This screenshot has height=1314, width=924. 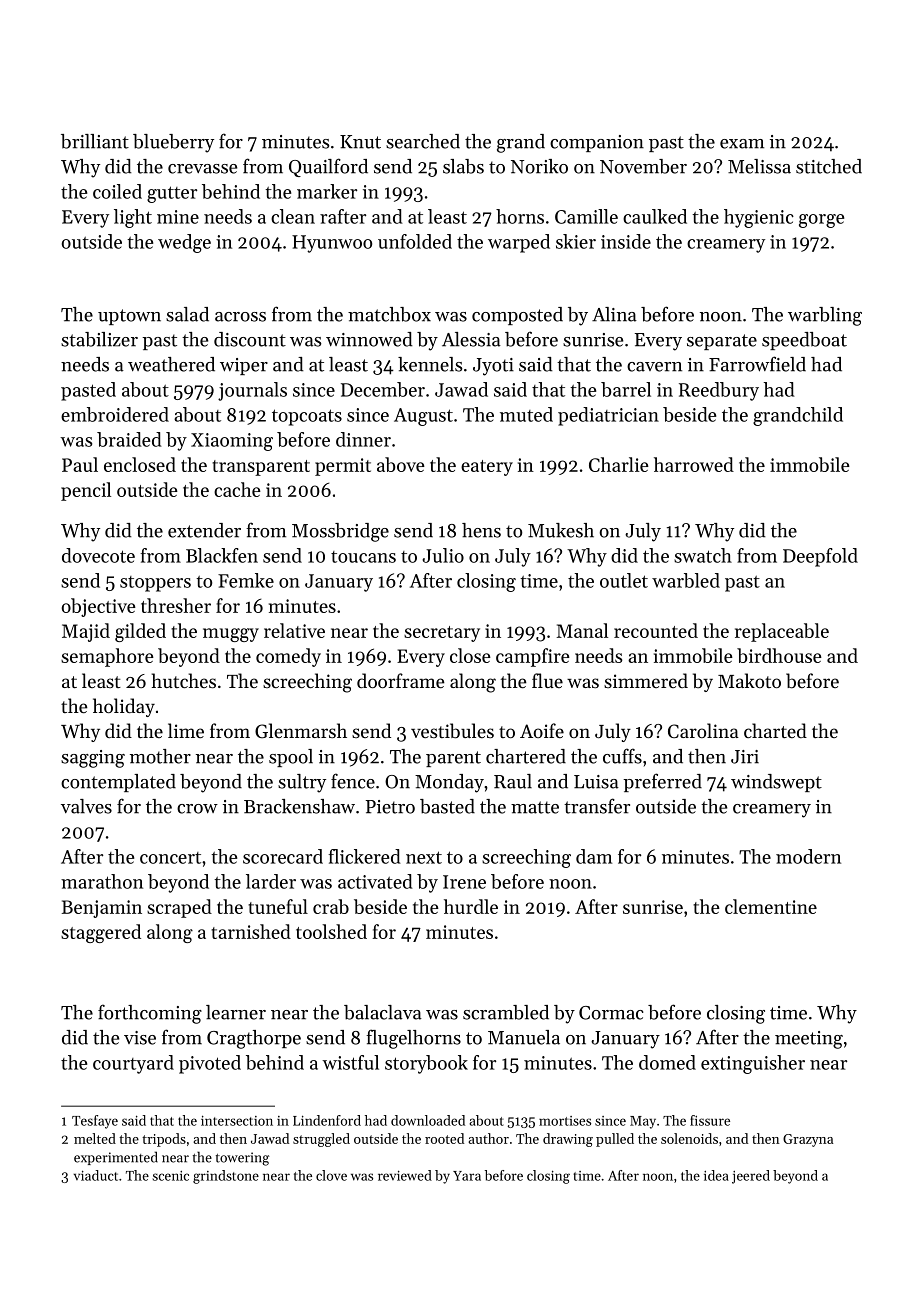 I want to click on cache, so click(x=237, y=489).
